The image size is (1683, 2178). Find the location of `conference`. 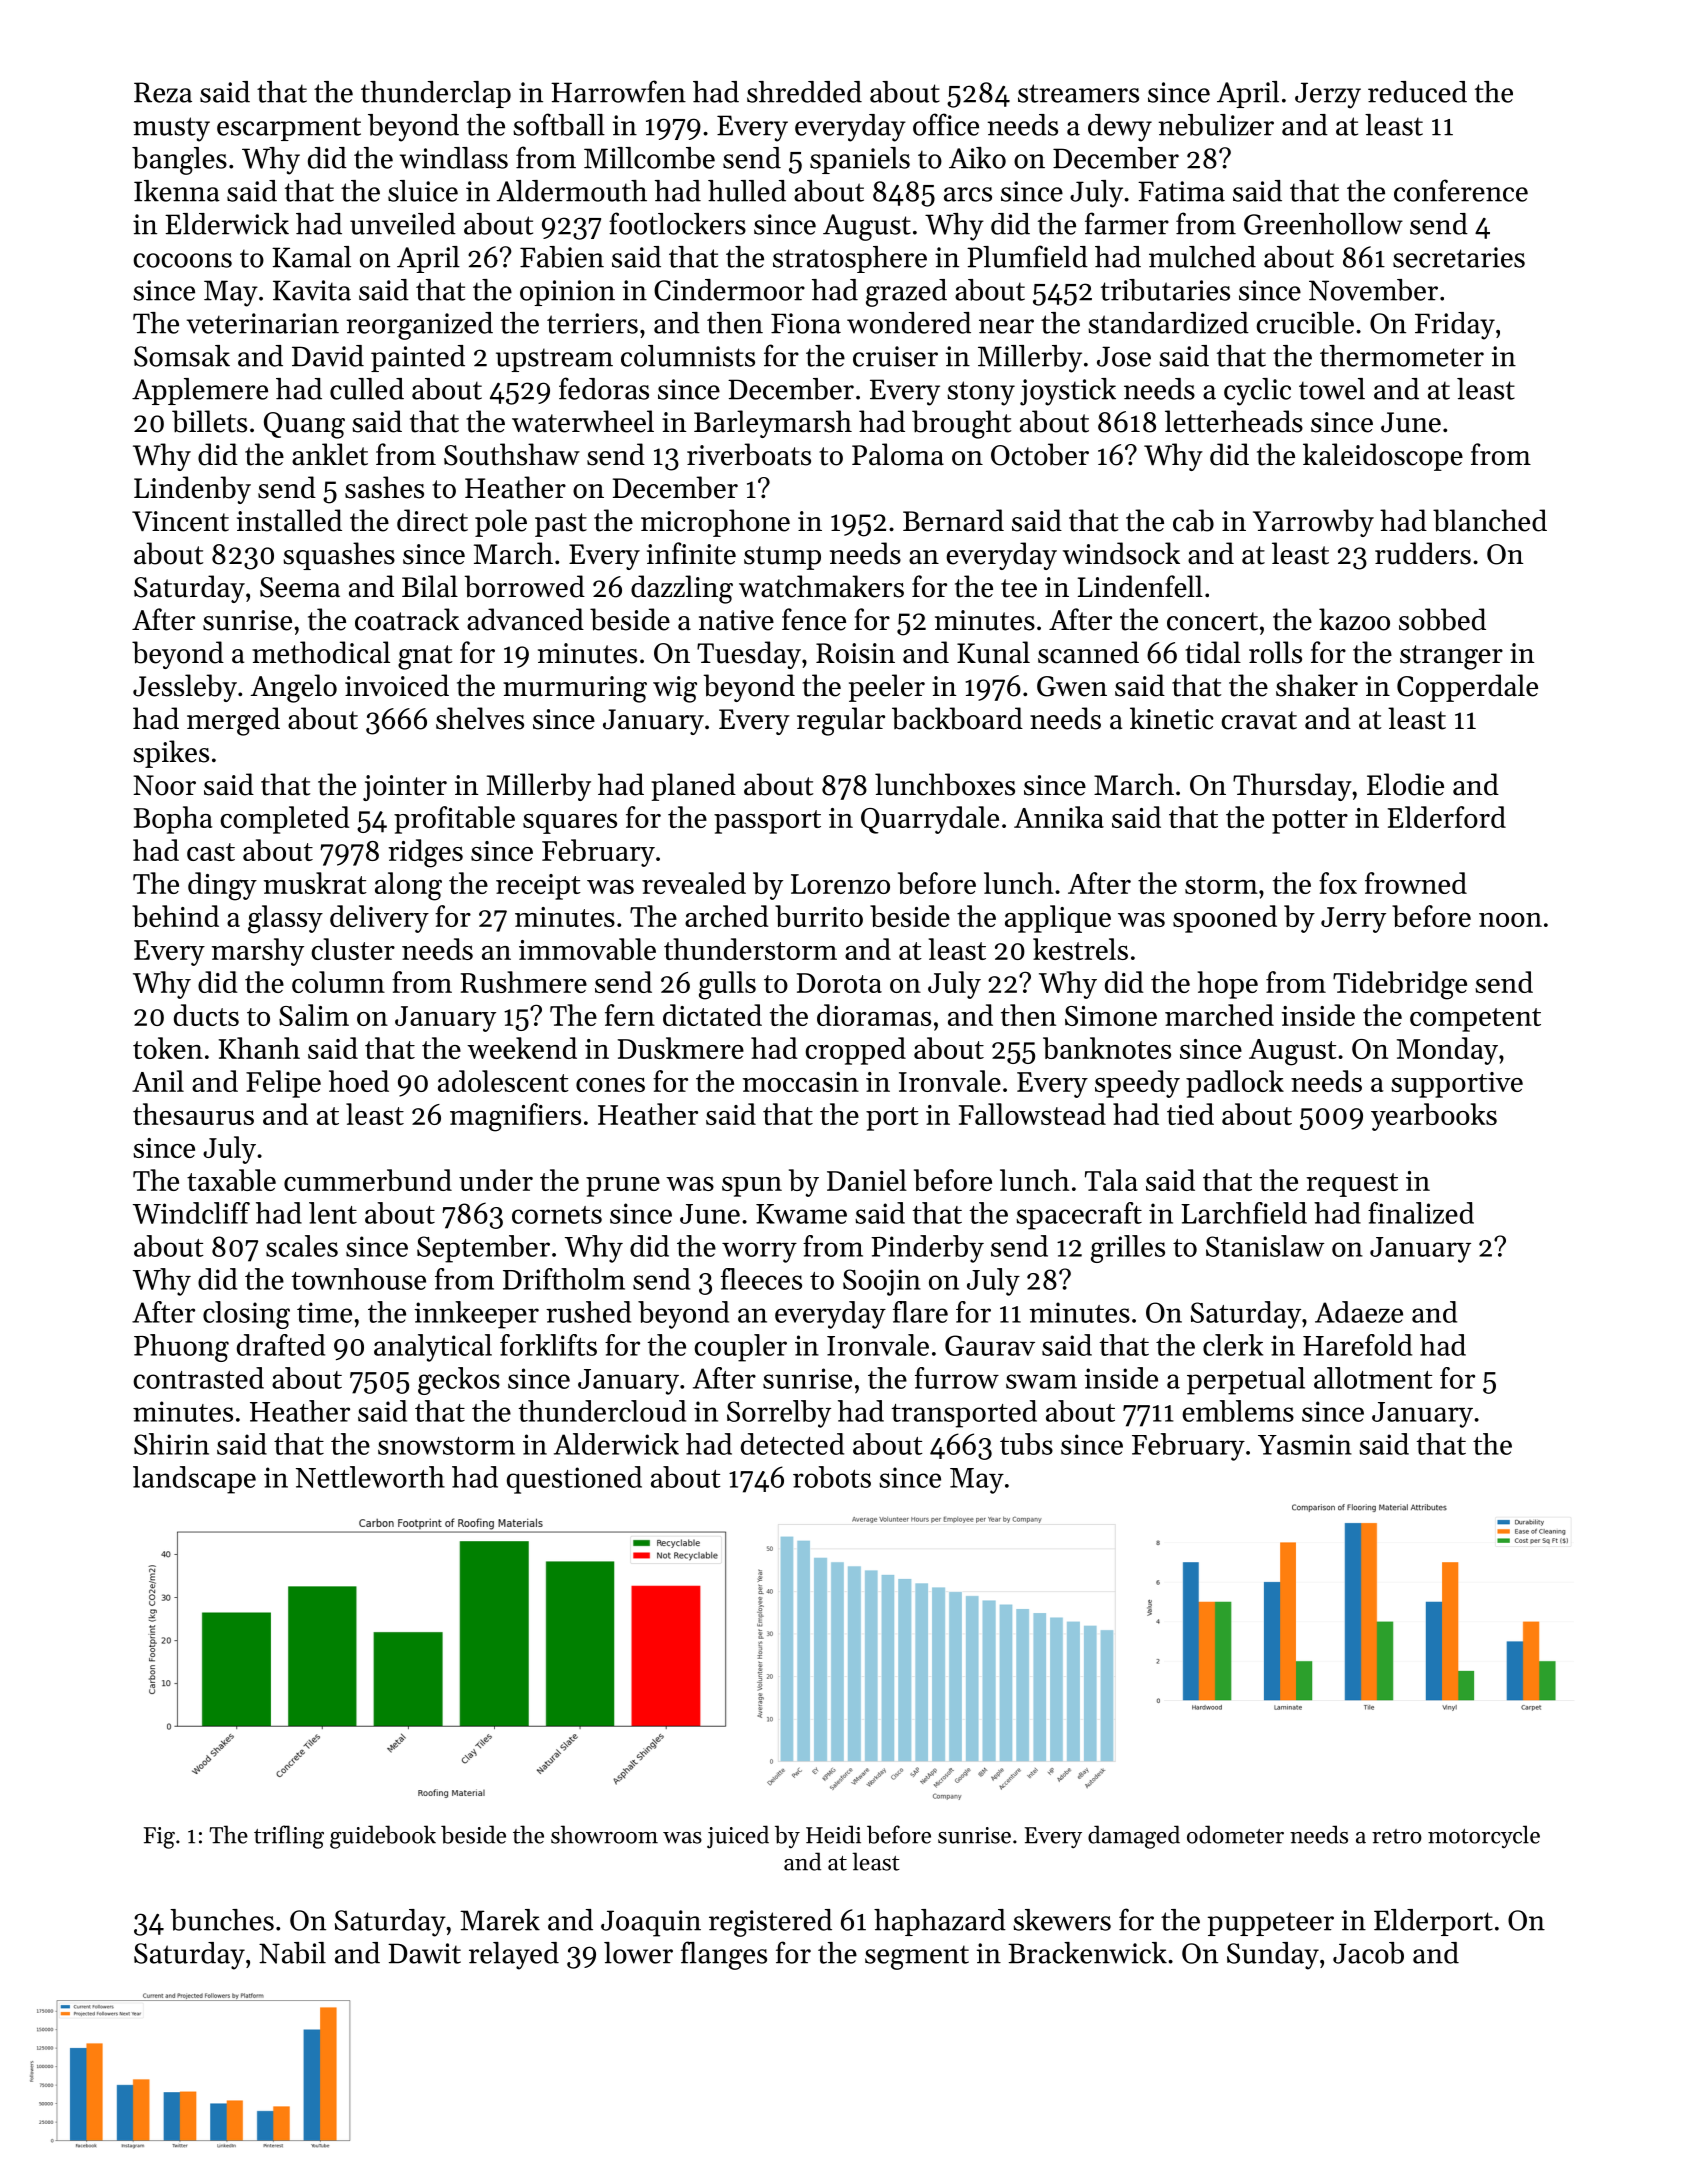

conference is located at coordinates (1461, 190).
